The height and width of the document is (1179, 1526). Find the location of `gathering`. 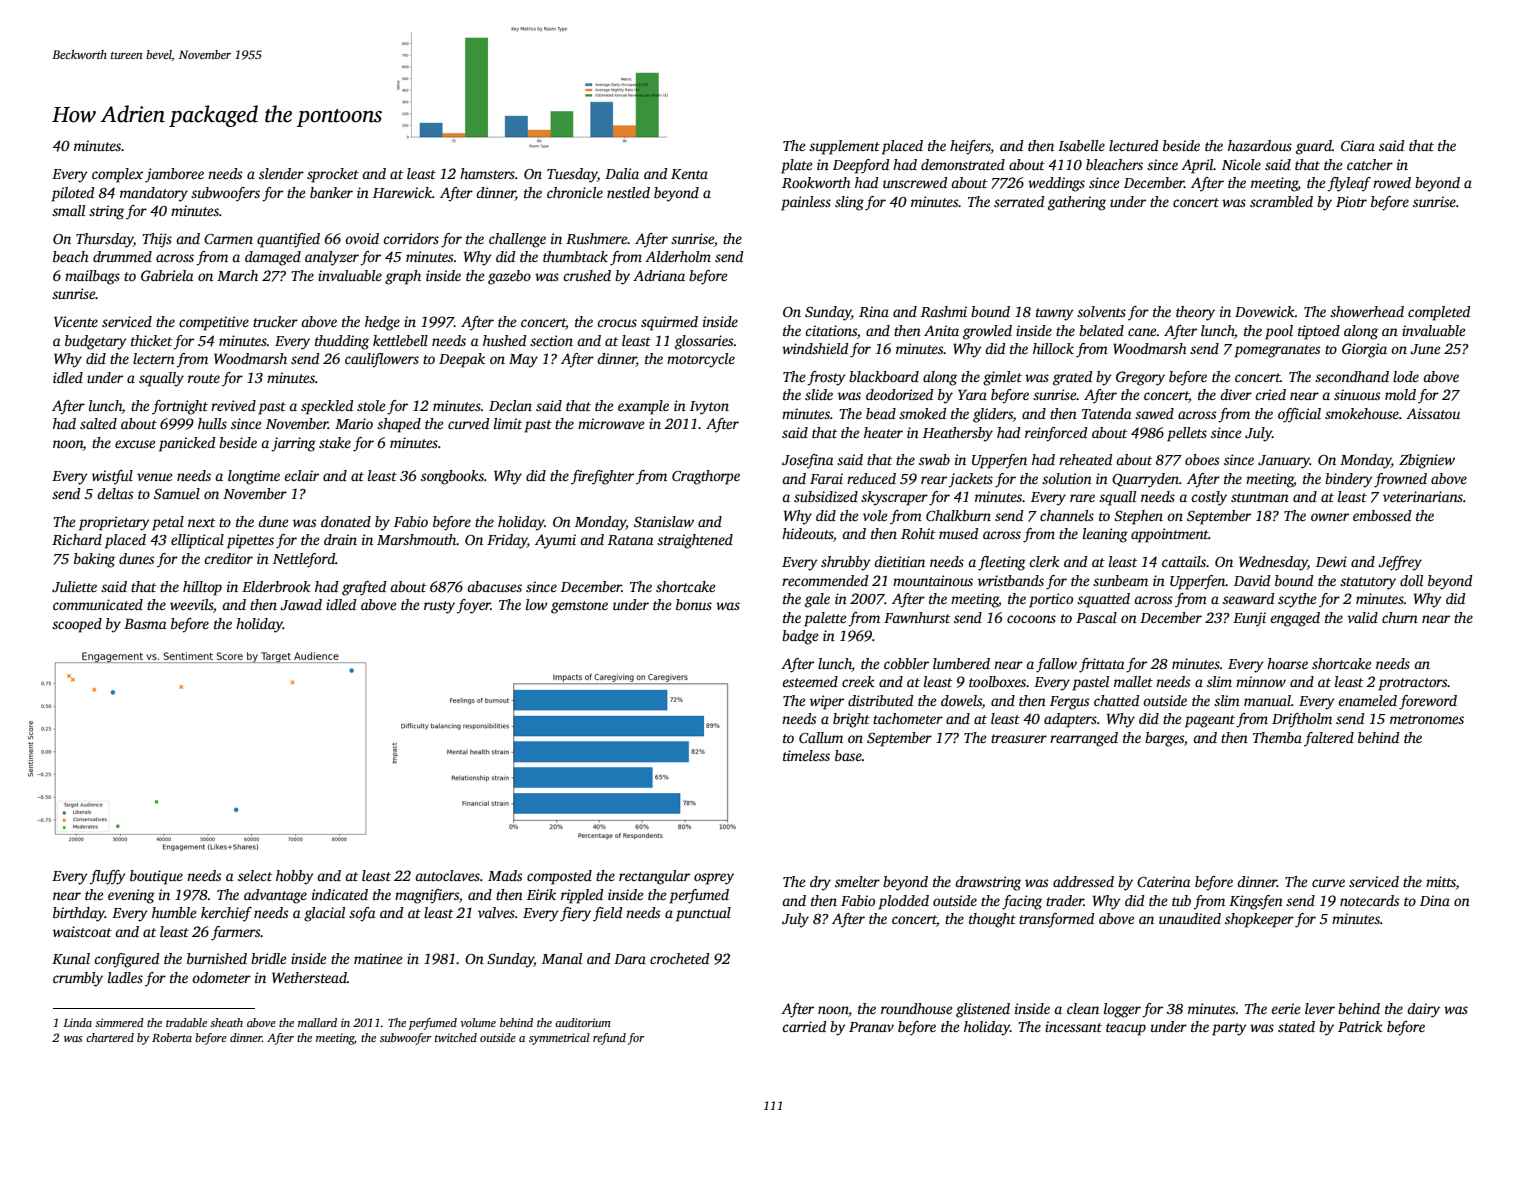

gathering is located at coordinates (1077, 203).
